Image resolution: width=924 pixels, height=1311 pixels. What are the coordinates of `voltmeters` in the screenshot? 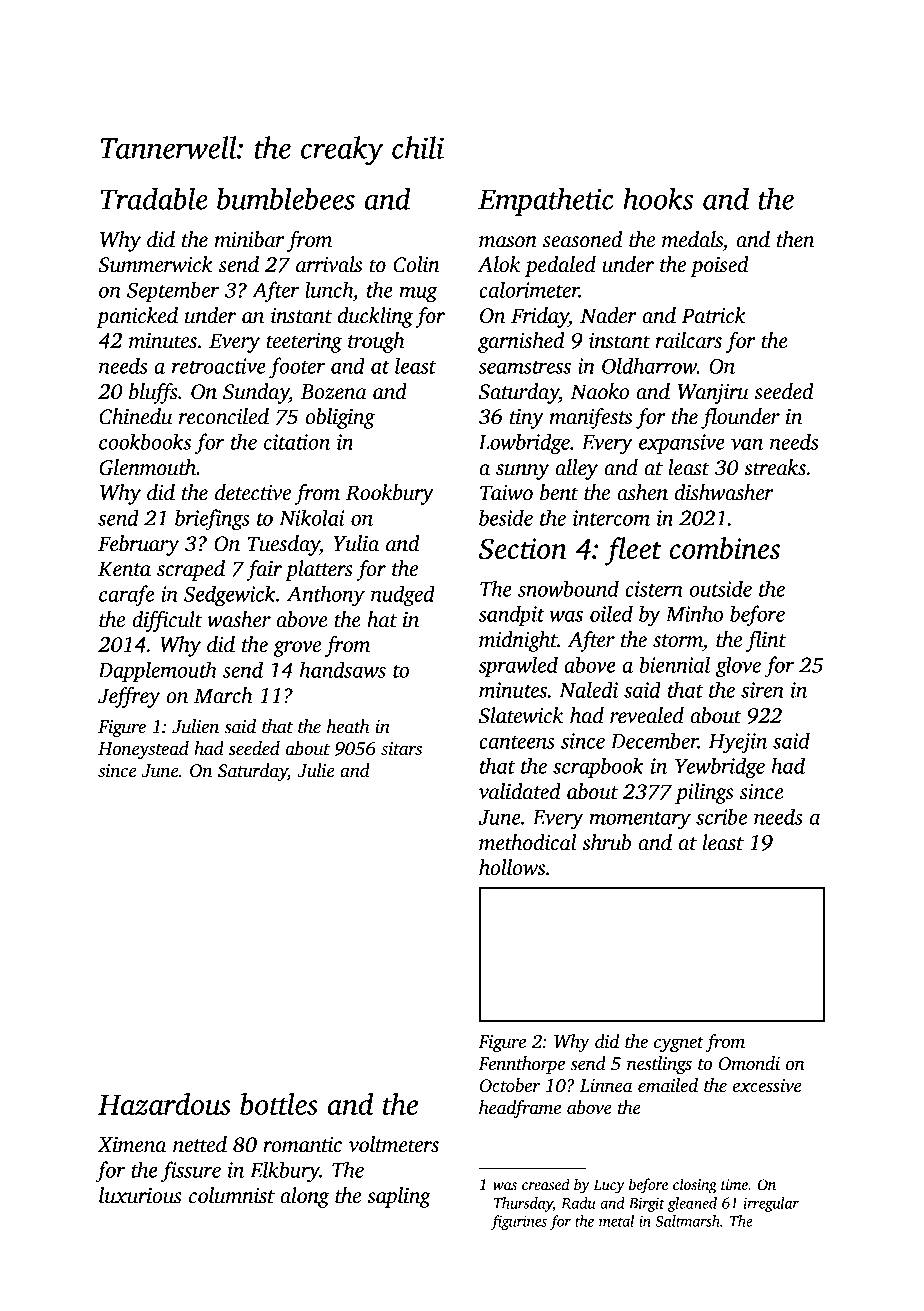 It's located at (394, 1144).
